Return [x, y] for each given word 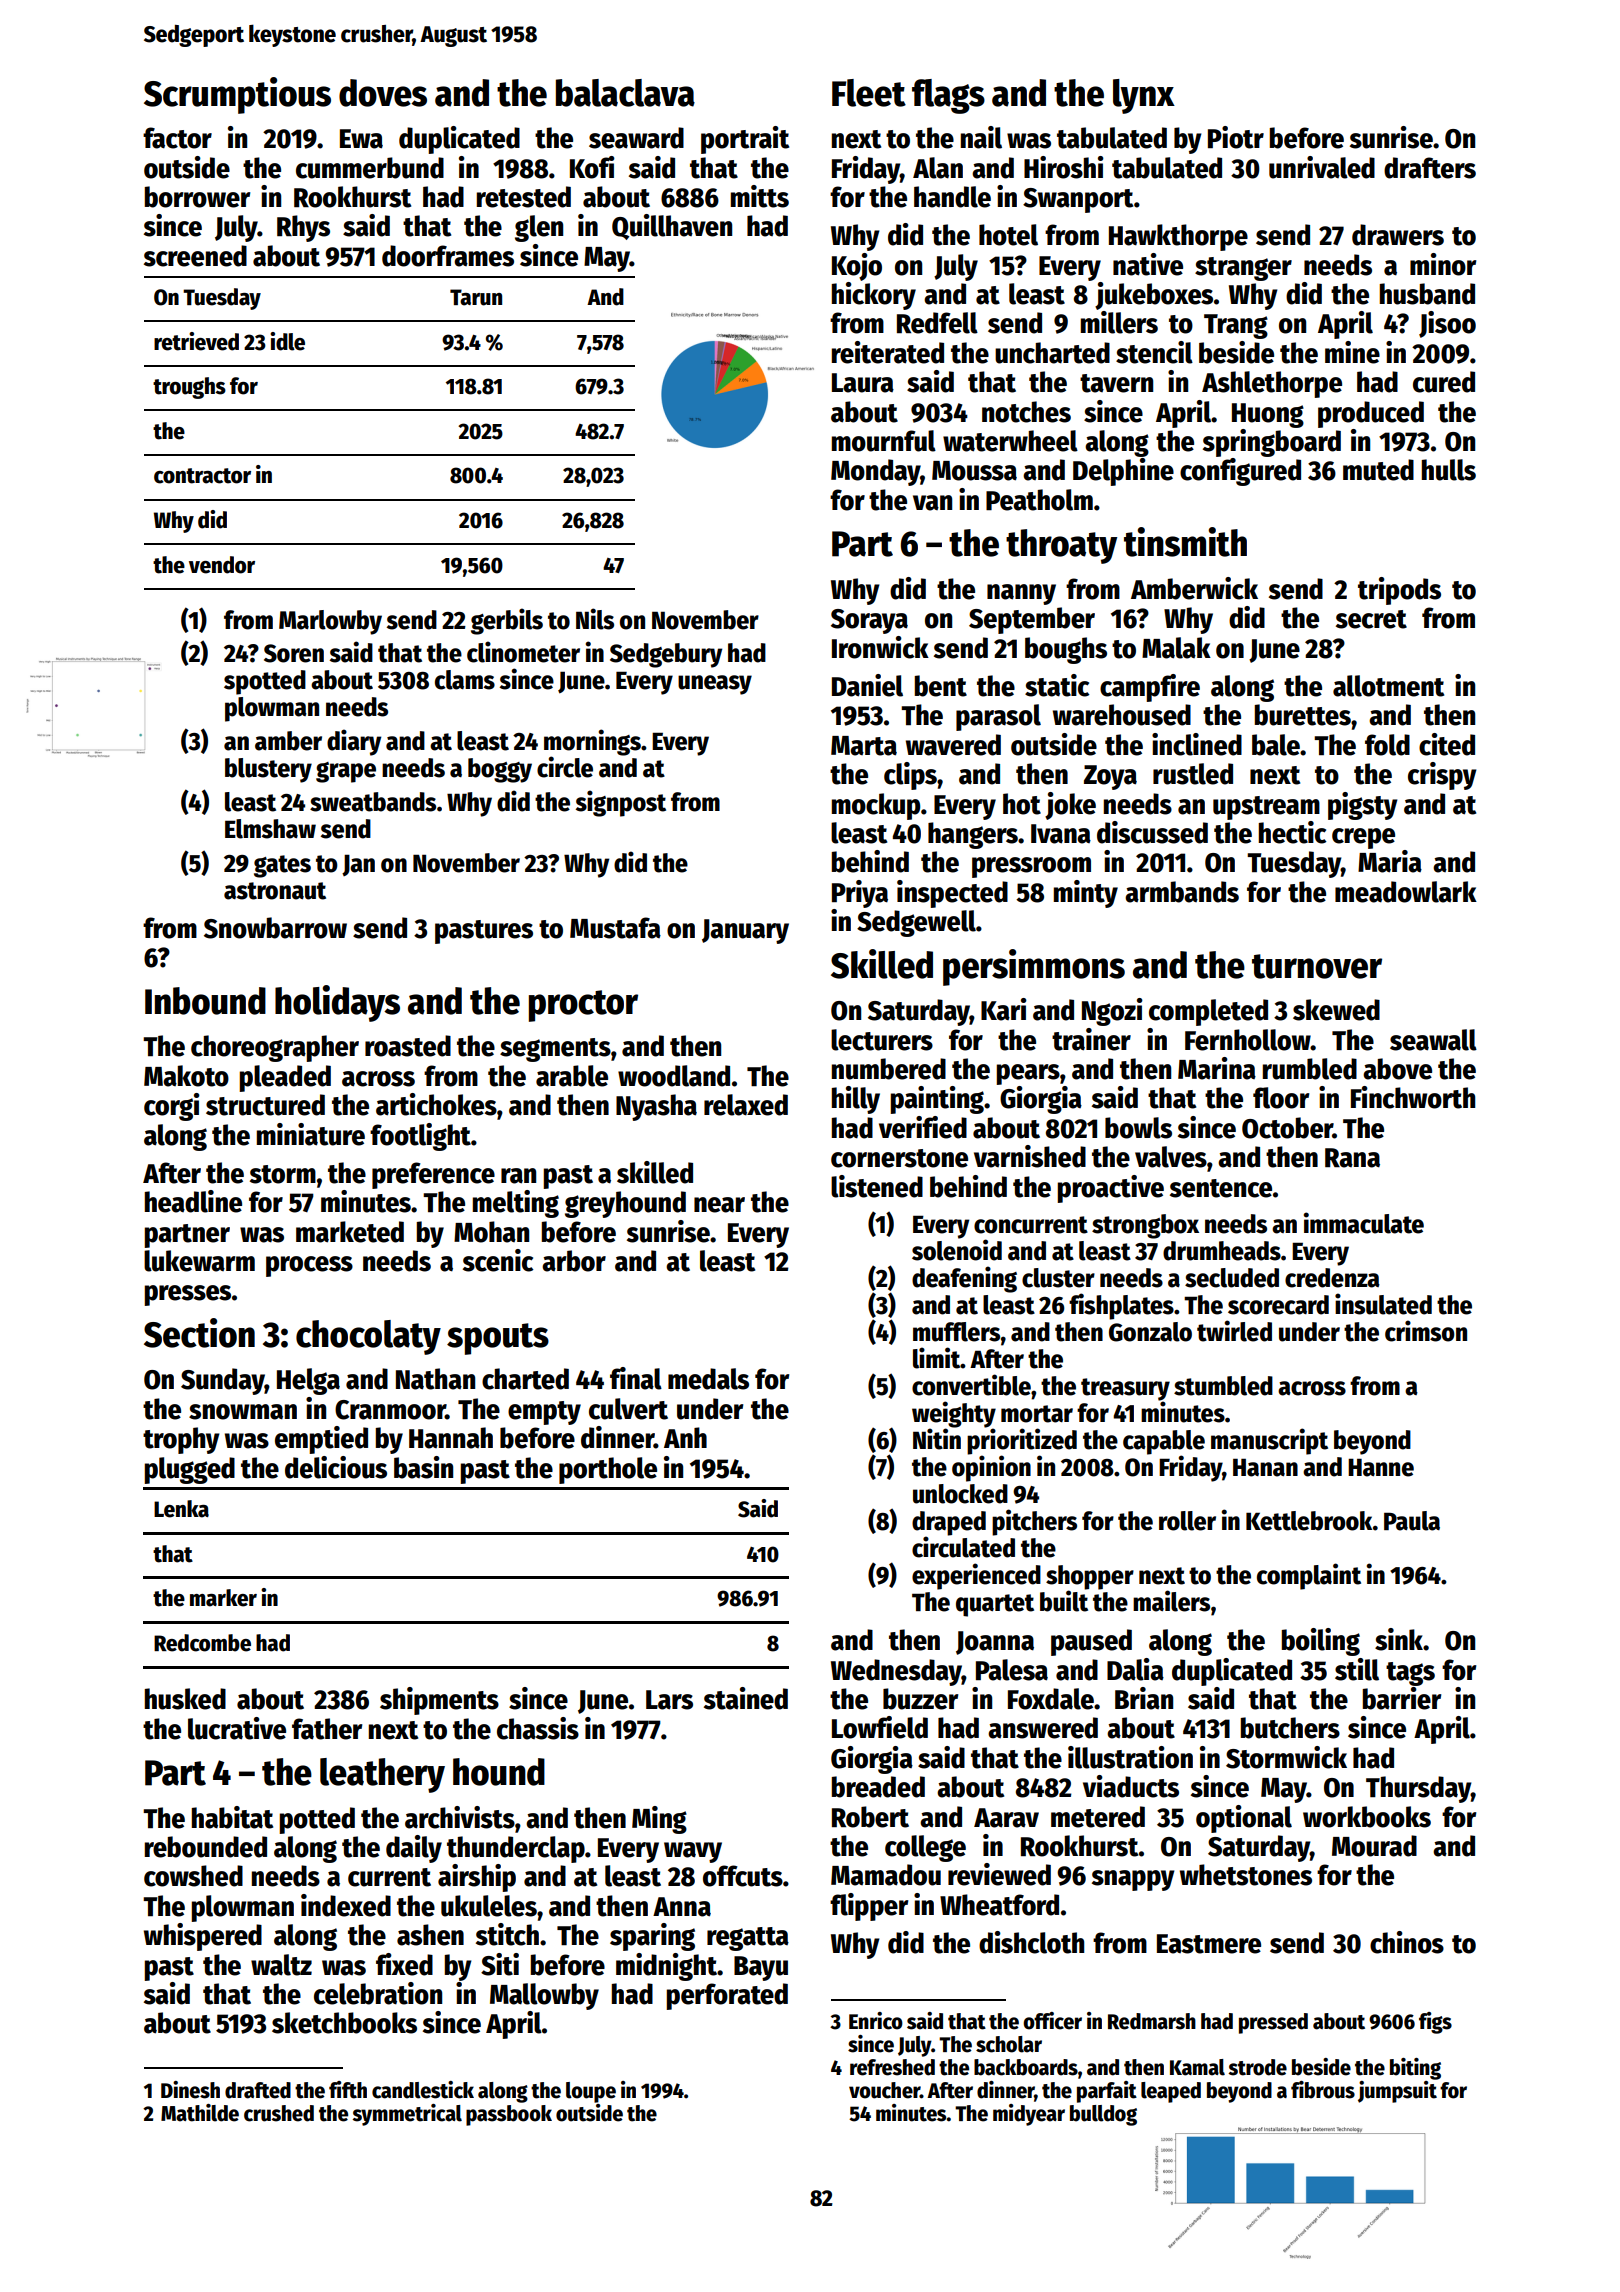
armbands [1182, 892]
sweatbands [373, 802]
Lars [669, 1700]
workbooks [1367, 1817]
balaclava [625, 93]
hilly [855, 1100]
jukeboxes [1154, 296]
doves [383, 93]
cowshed [193, 1876]
